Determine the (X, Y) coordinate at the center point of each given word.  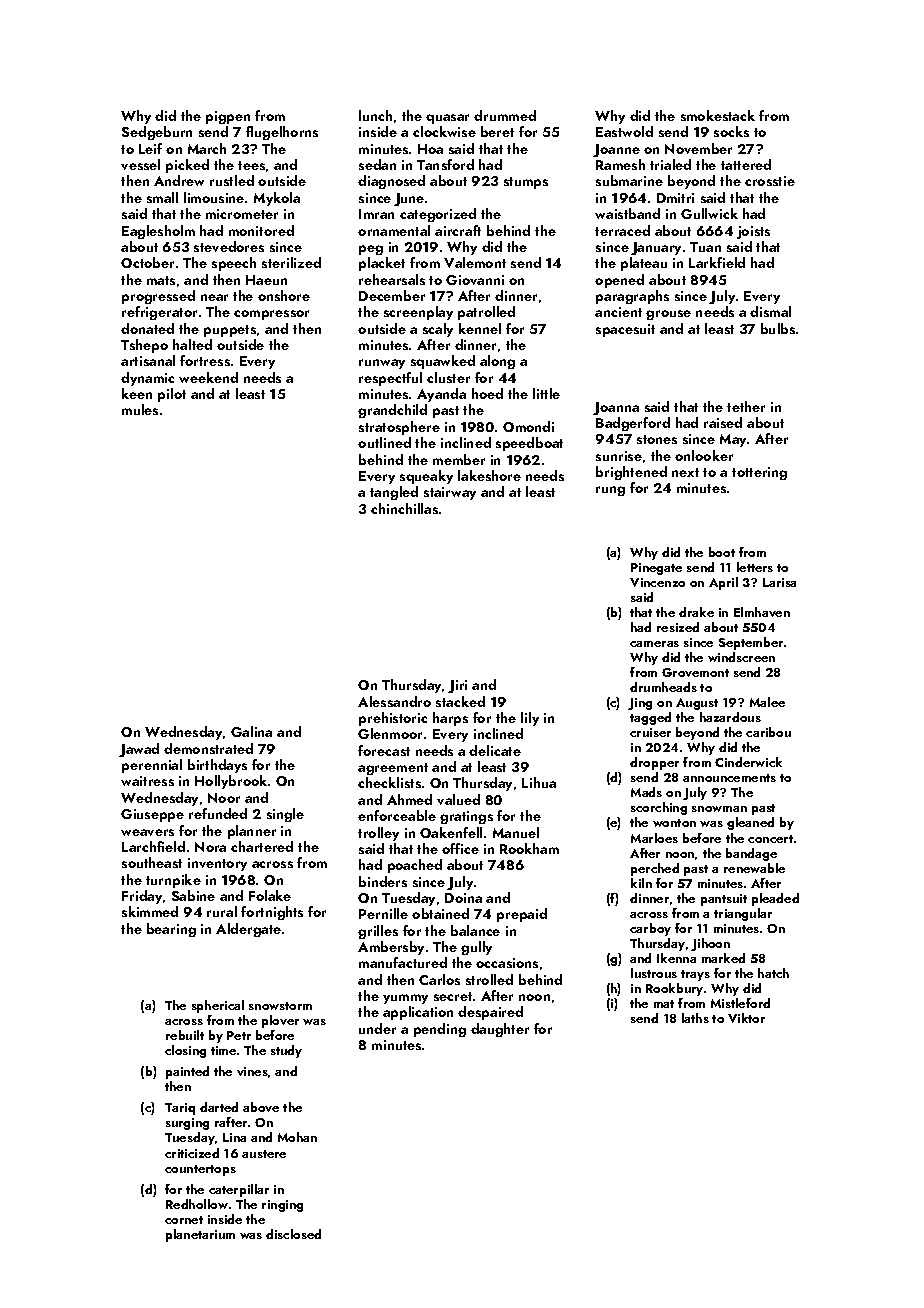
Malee (767, 702)
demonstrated (208, 748)
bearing (171, 930)
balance (475, 930)
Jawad (139, 750)
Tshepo (144, 346)
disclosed (293, 1234)
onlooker (704, 455)
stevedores (229, 246)
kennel (480, 328)
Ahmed (409, 799)
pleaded (775, 899)
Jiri (457, 686)
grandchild (392, 411)
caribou (768, 732)
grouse (668, 315)
